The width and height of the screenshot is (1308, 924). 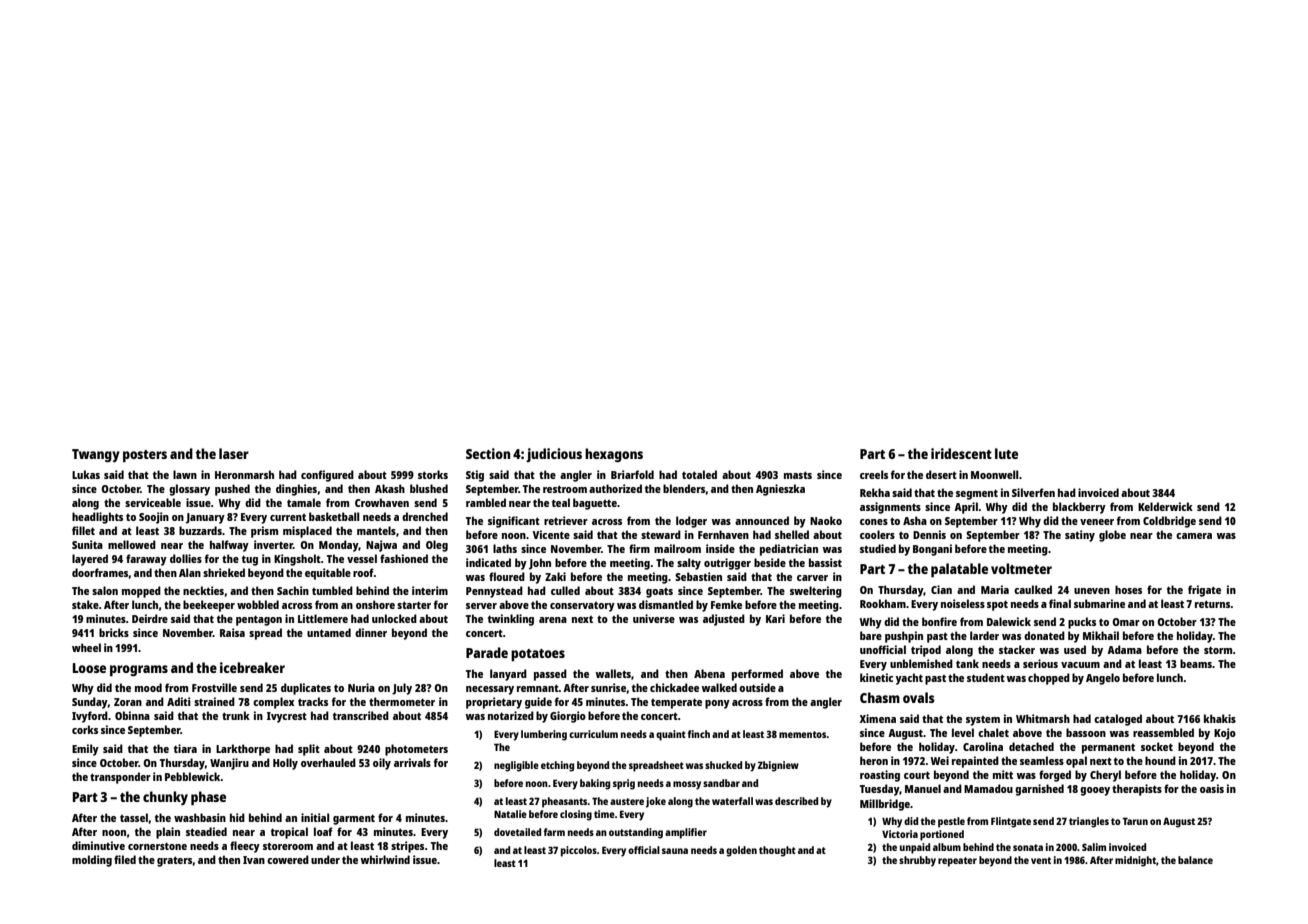 I want to click on twinkling, so click(x=511, y=620).
